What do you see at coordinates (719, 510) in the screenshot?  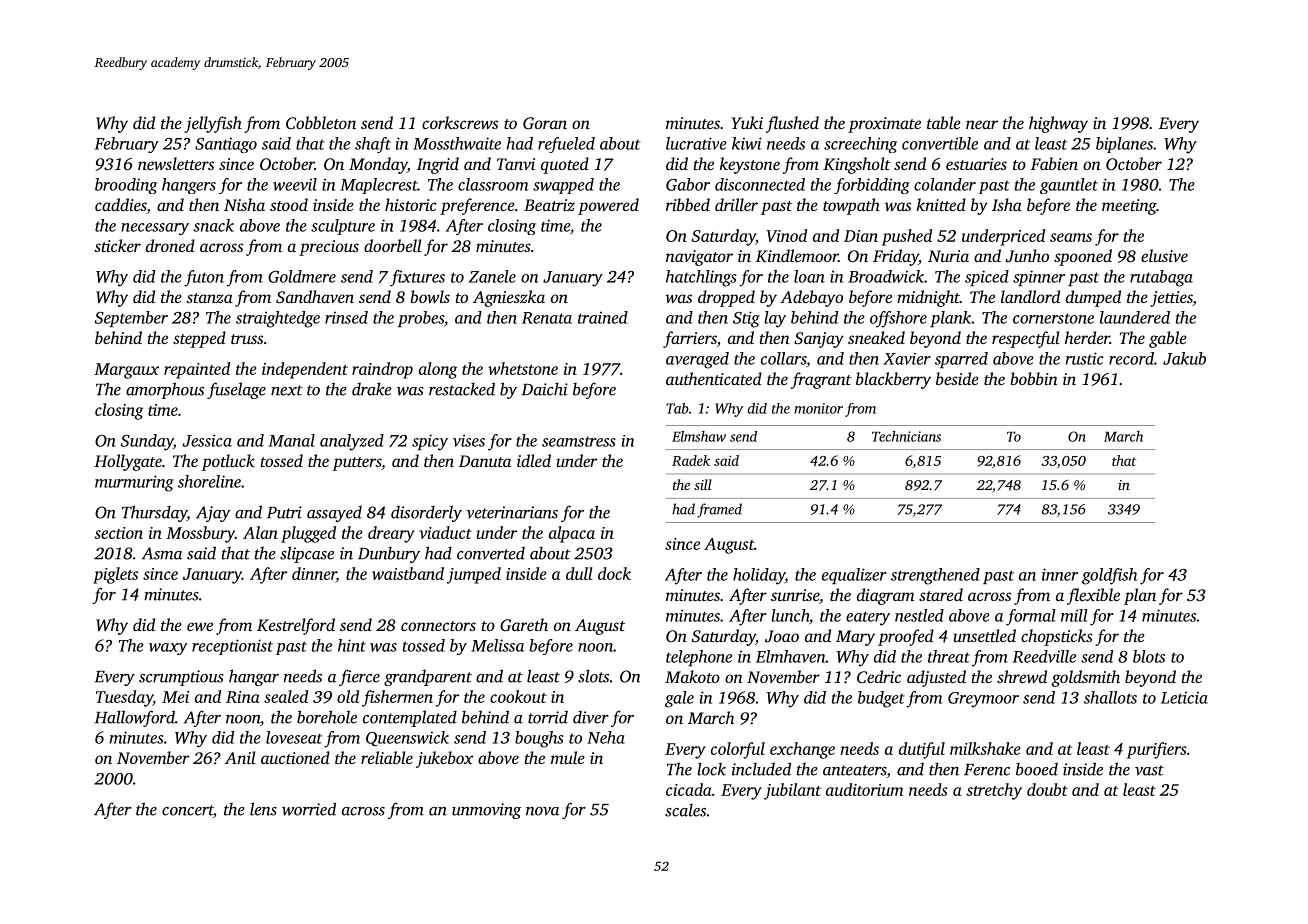 I see `framed` at bounding box center [719, 510].
